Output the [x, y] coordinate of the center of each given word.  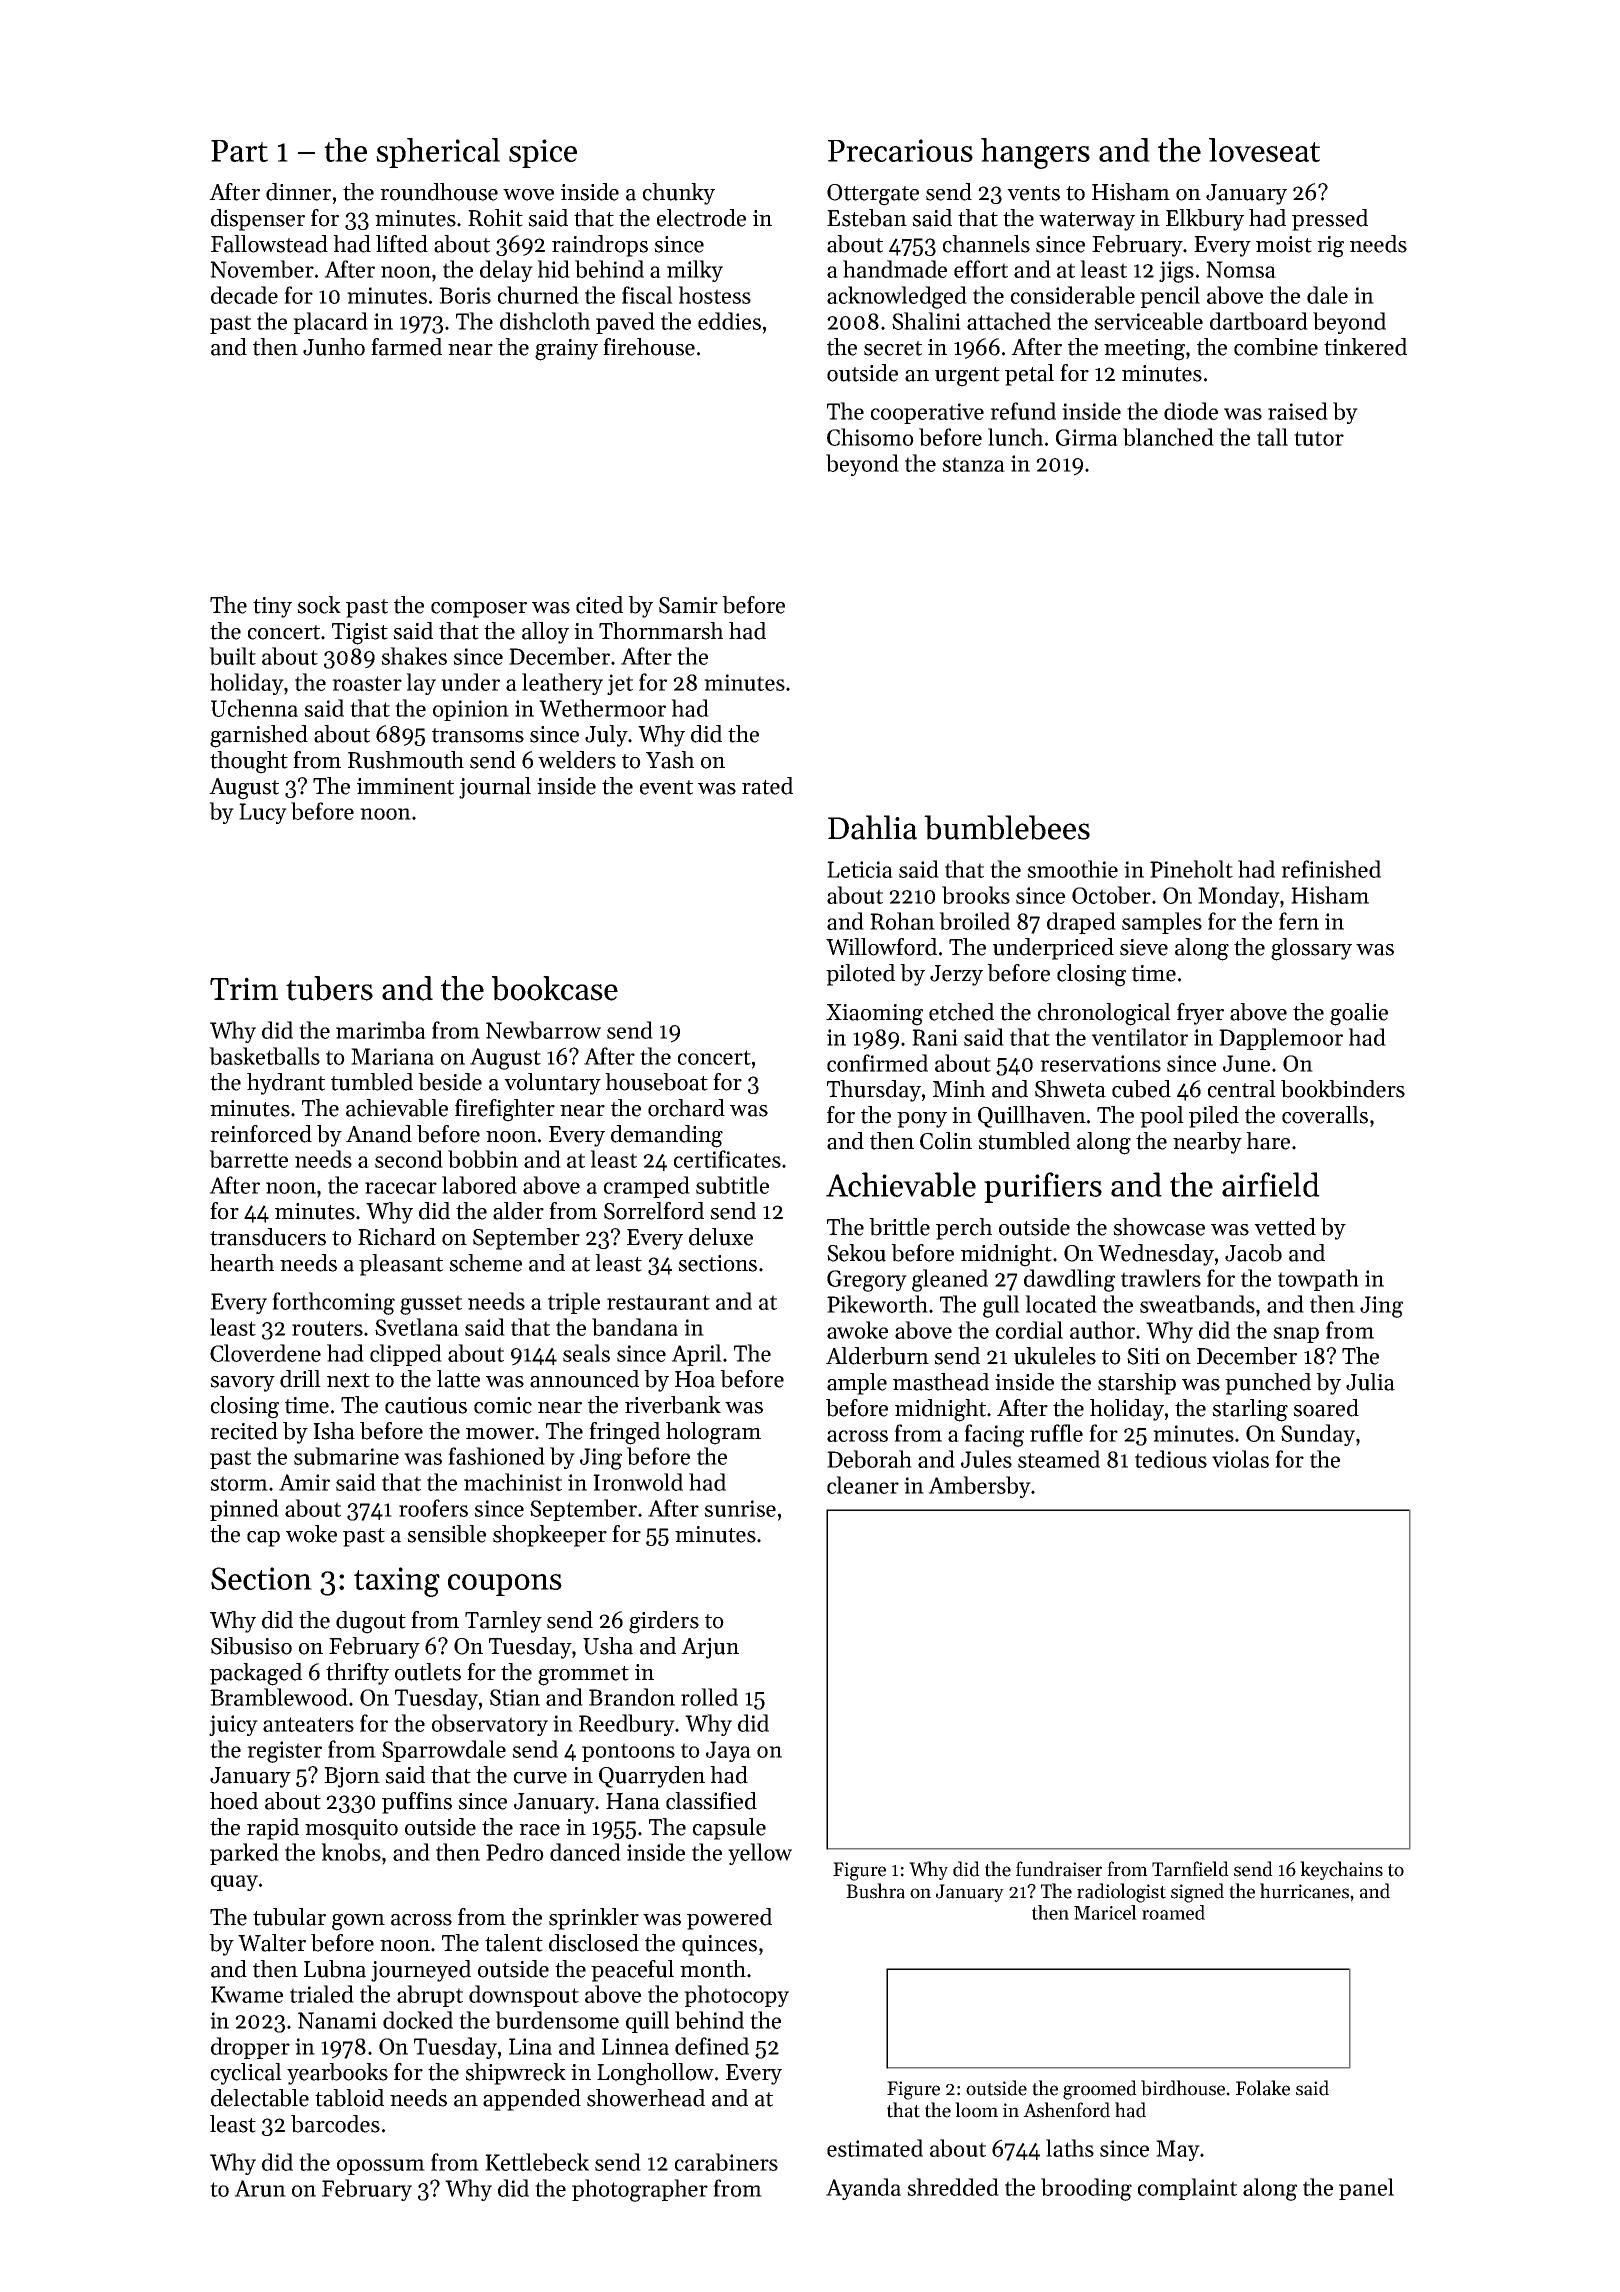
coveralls [1325, 1115]
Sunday [1318, 1435]
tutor [1319, 438]
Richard [397, 1237]
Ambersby [979, 1487]
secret [893, 348]
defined [712, 2046]
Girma [1087, 437]
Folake [1263, 2088]
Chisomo [870, 437]
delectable [260, 2098]
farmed [406, 347]
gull [1001, 1306]
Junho [334, 347]
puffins [417, 1803]
